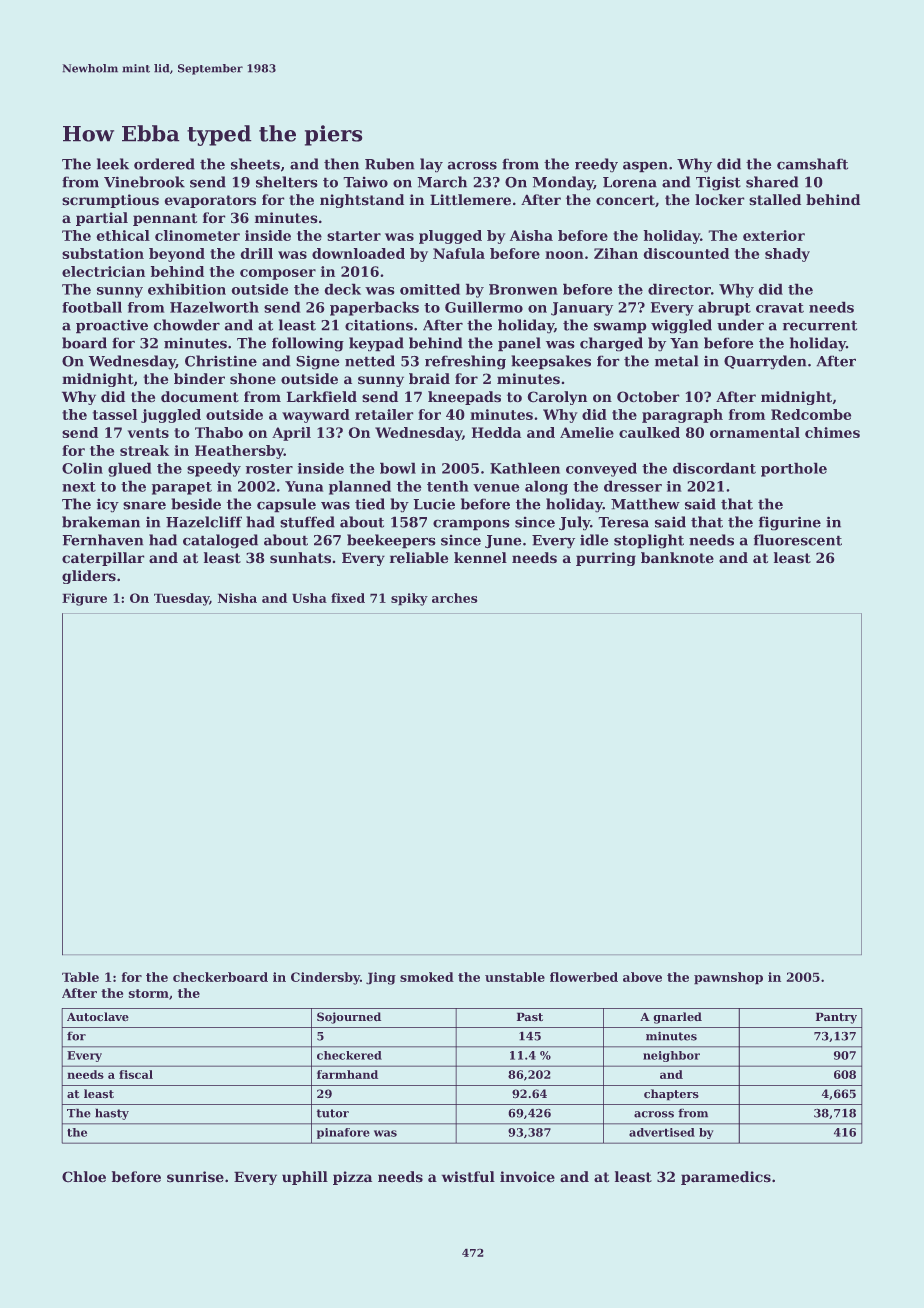  I want to click on Tuesday, so click(181, 599).
